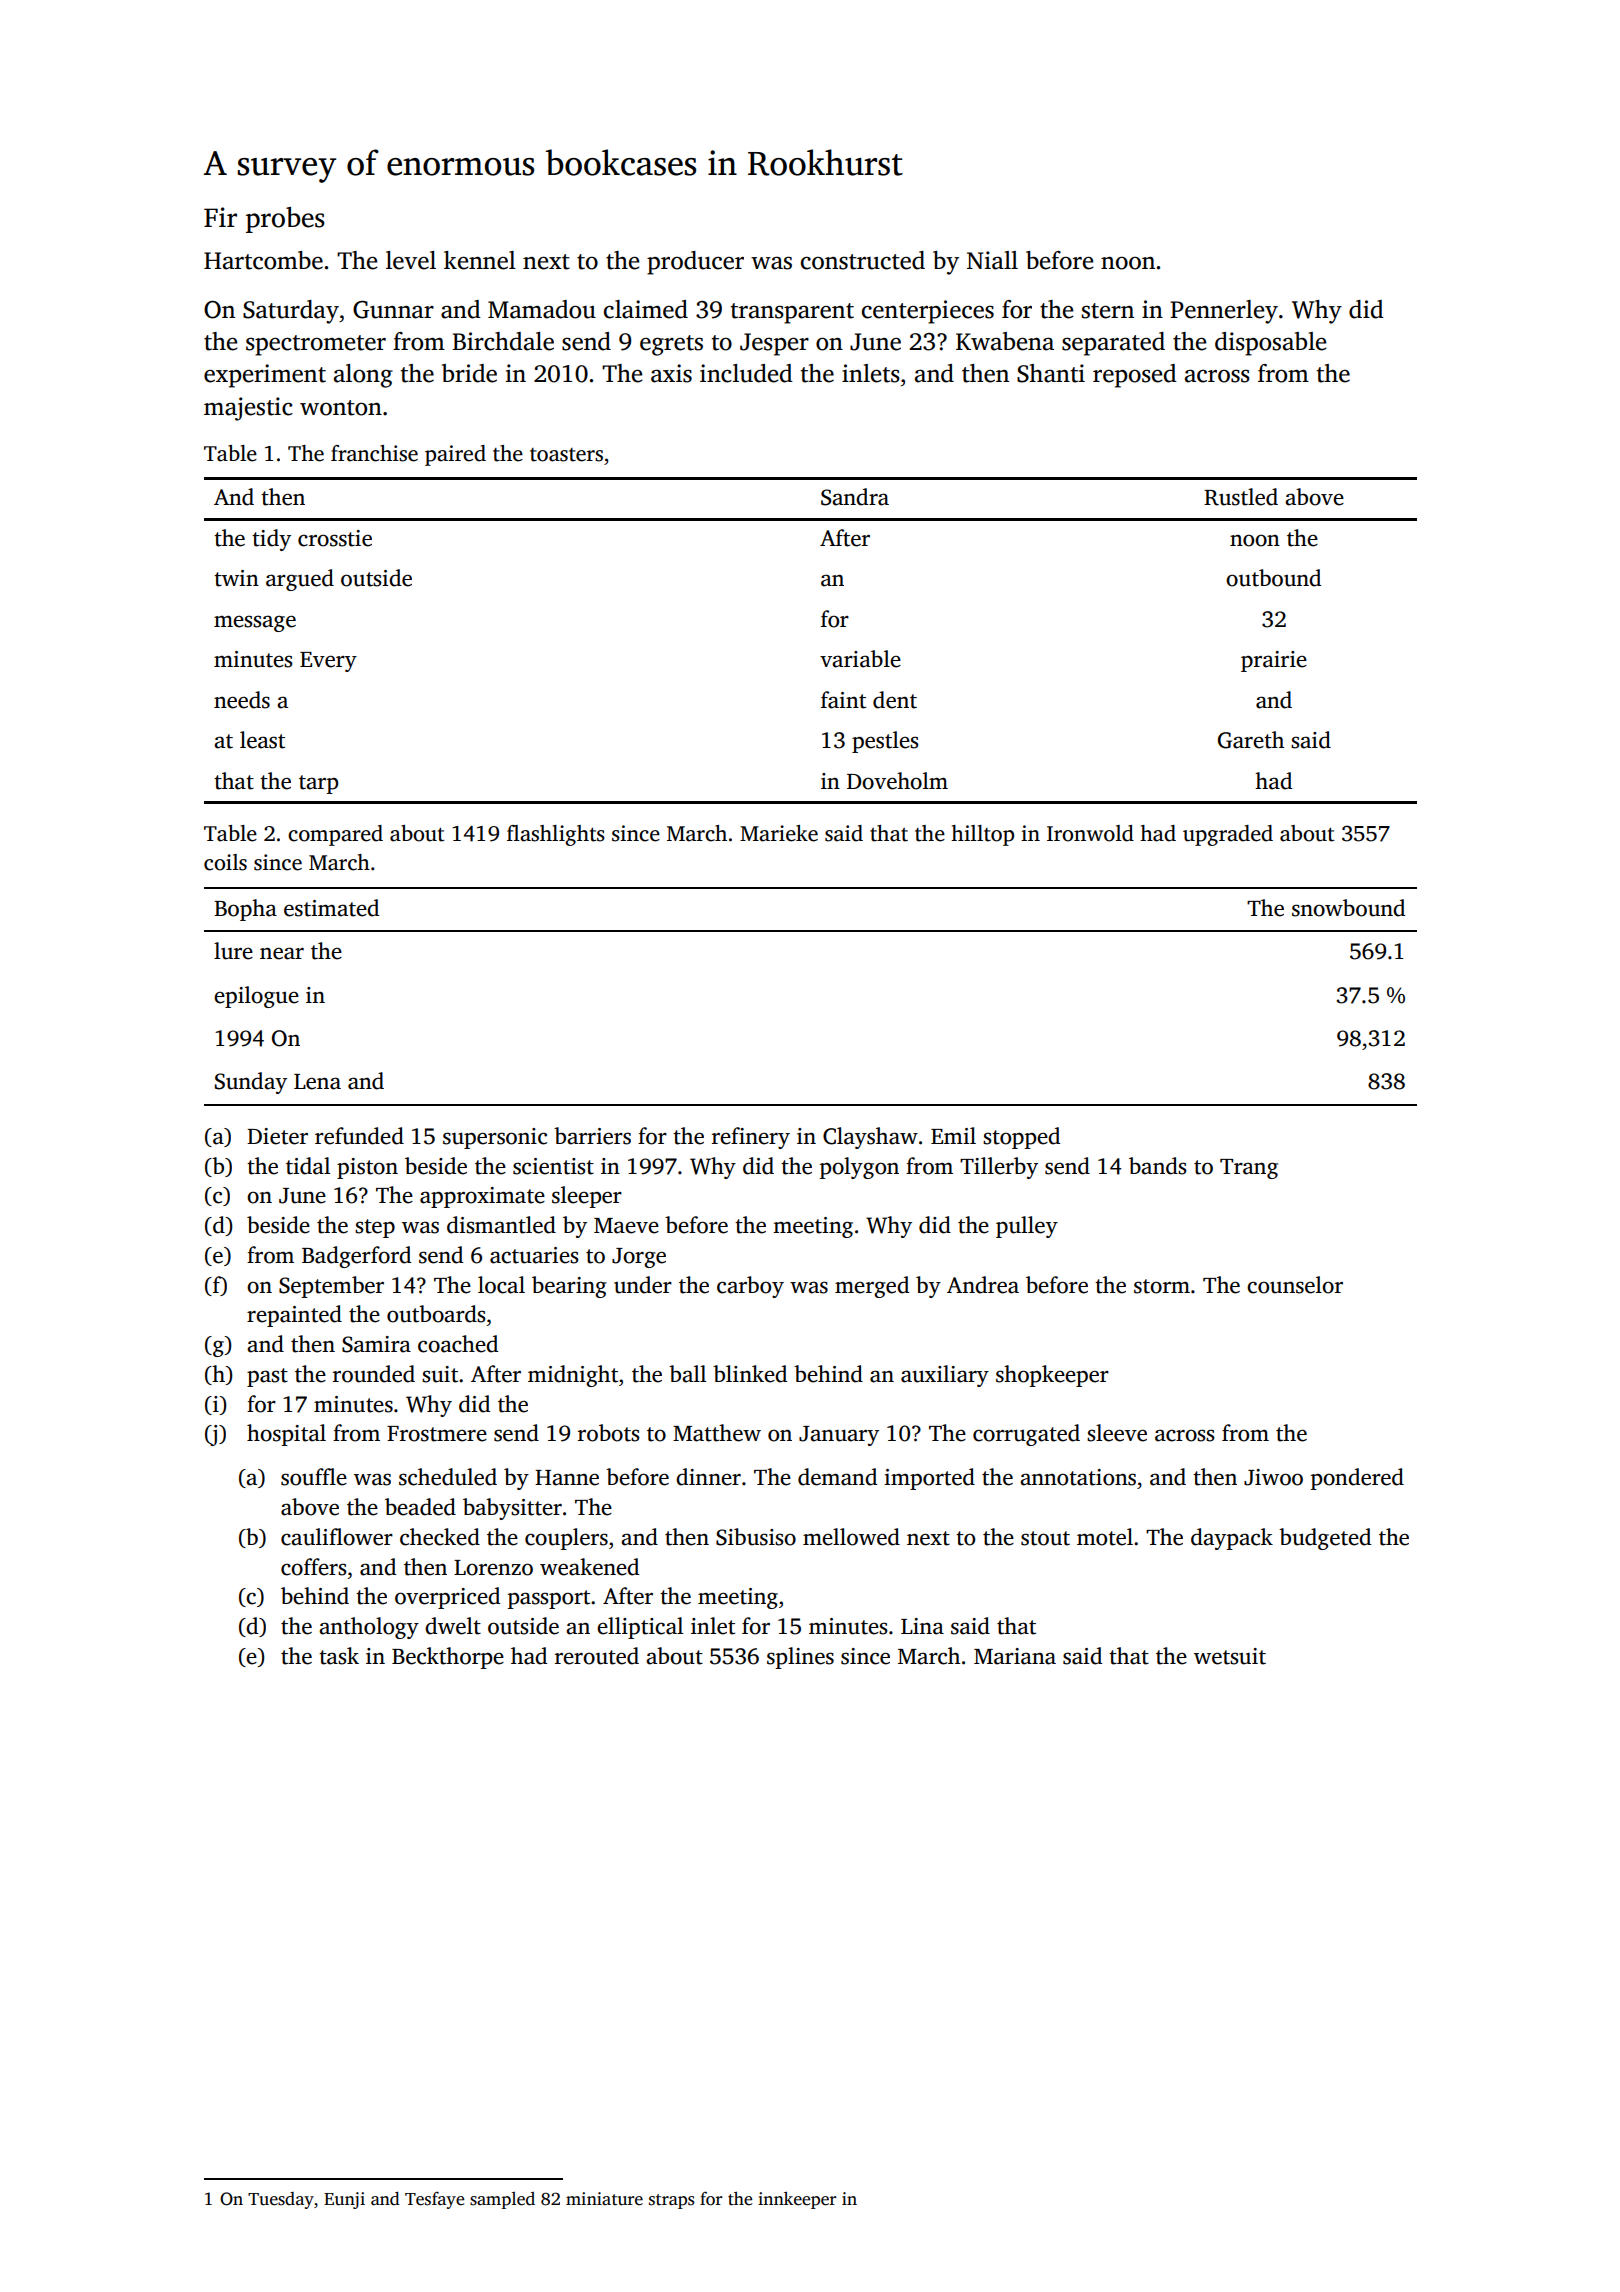  Describe the element at coordinates (797, 2200) in the screenshot. I see `innkeeper` at that location.
